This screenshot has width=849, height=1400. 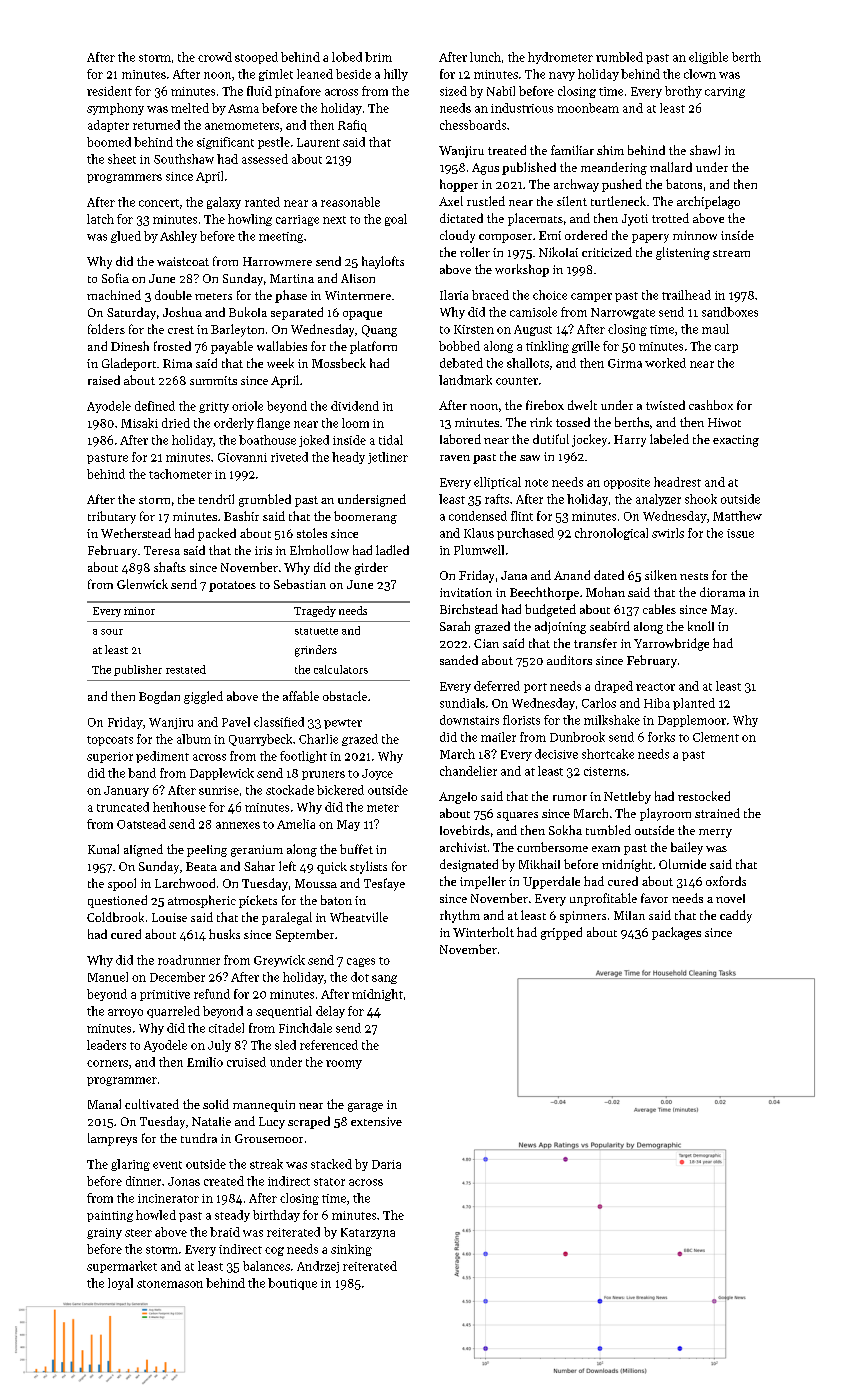 What do you see at coordinates (522, 108) in the screenshot?
I see `industrious` at bounding box center [522, 108].
